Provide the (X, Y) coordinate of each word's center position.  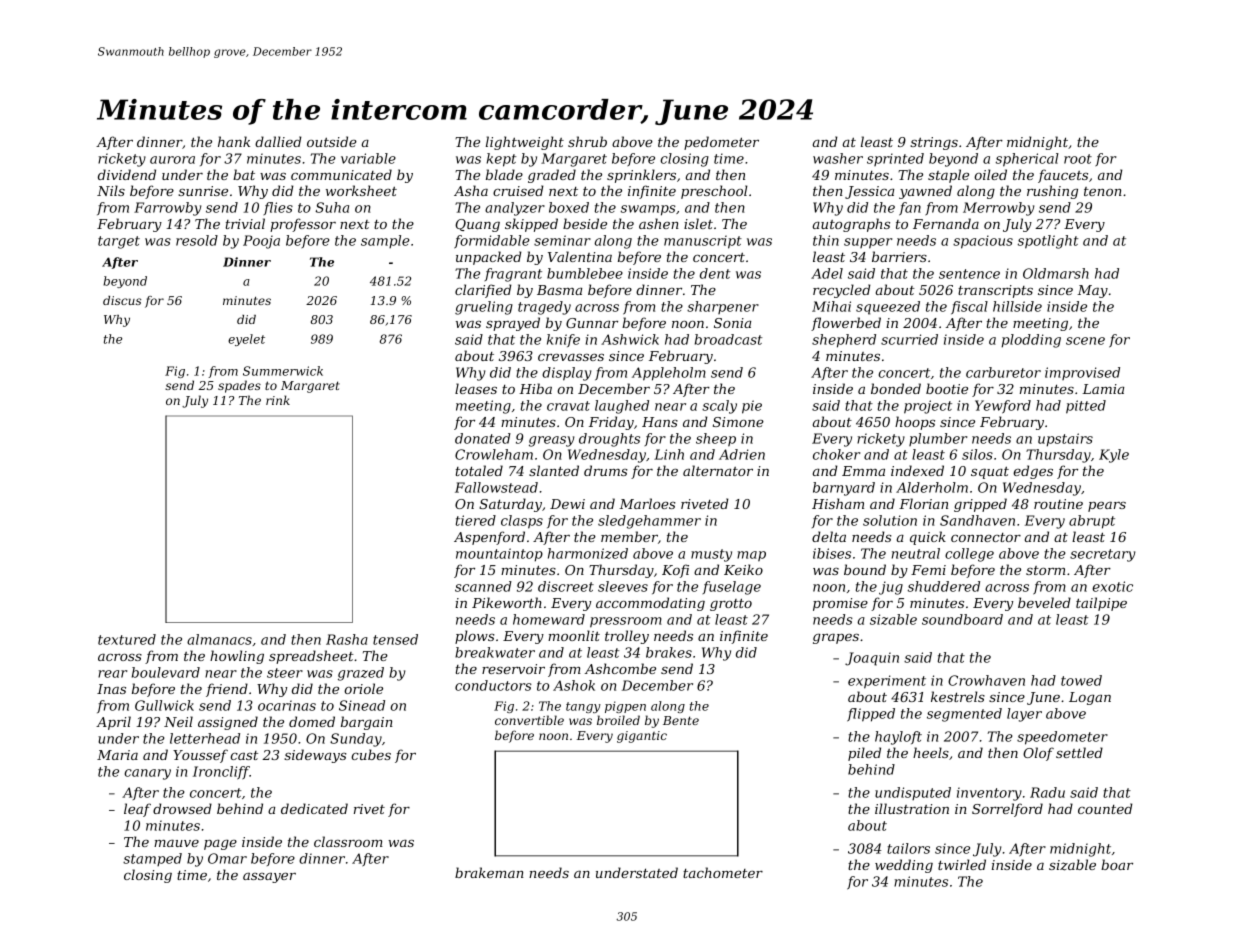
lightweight (525, 143)
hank (234, 141)
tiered (476, 520)
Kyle (1114, 456)
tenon (1103, 191)
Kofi (675, 571)
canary (147, 774)
